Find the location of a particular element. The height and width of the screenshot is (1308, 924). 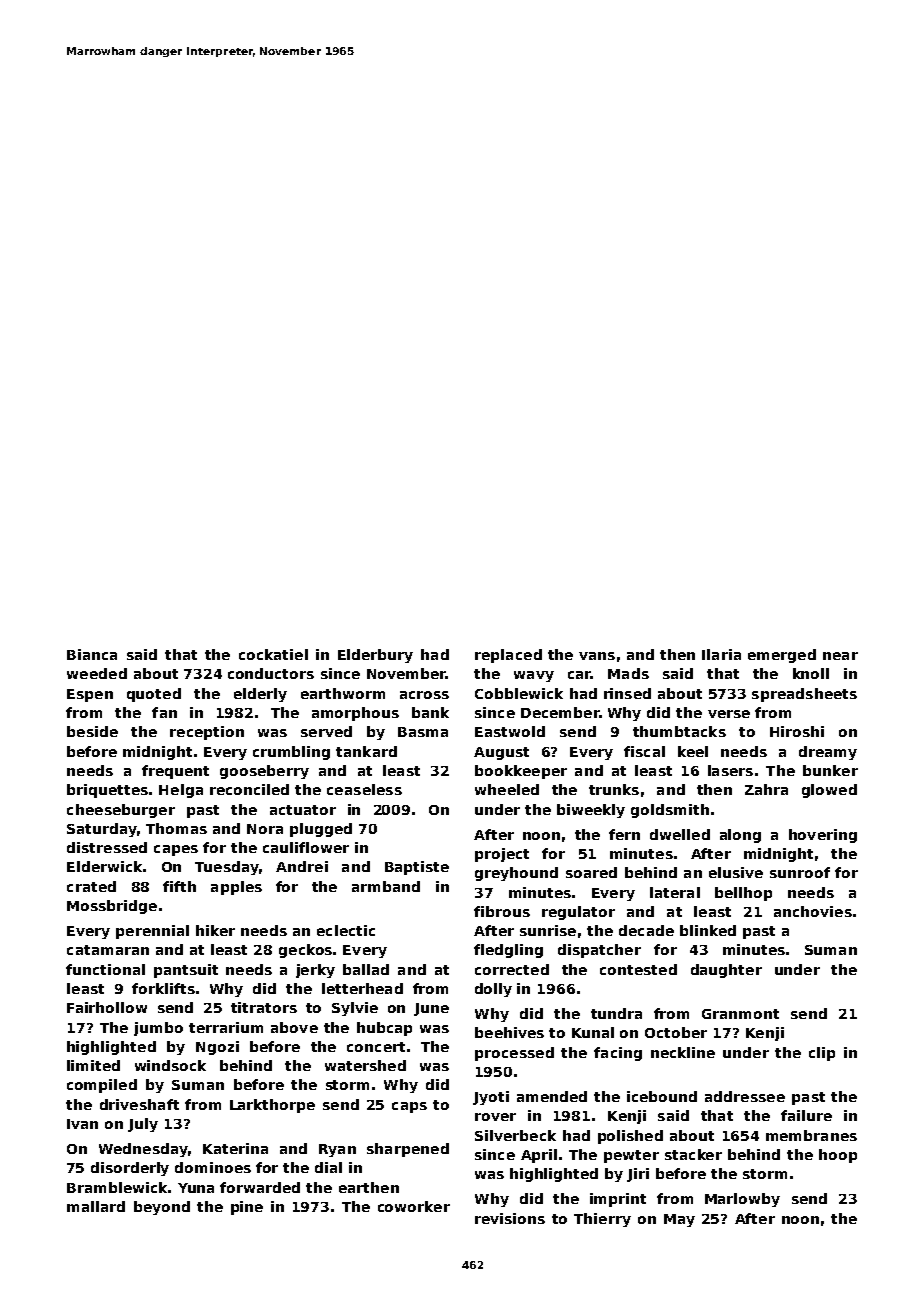

Fairhollow is located at coordinates (107, 1007).
